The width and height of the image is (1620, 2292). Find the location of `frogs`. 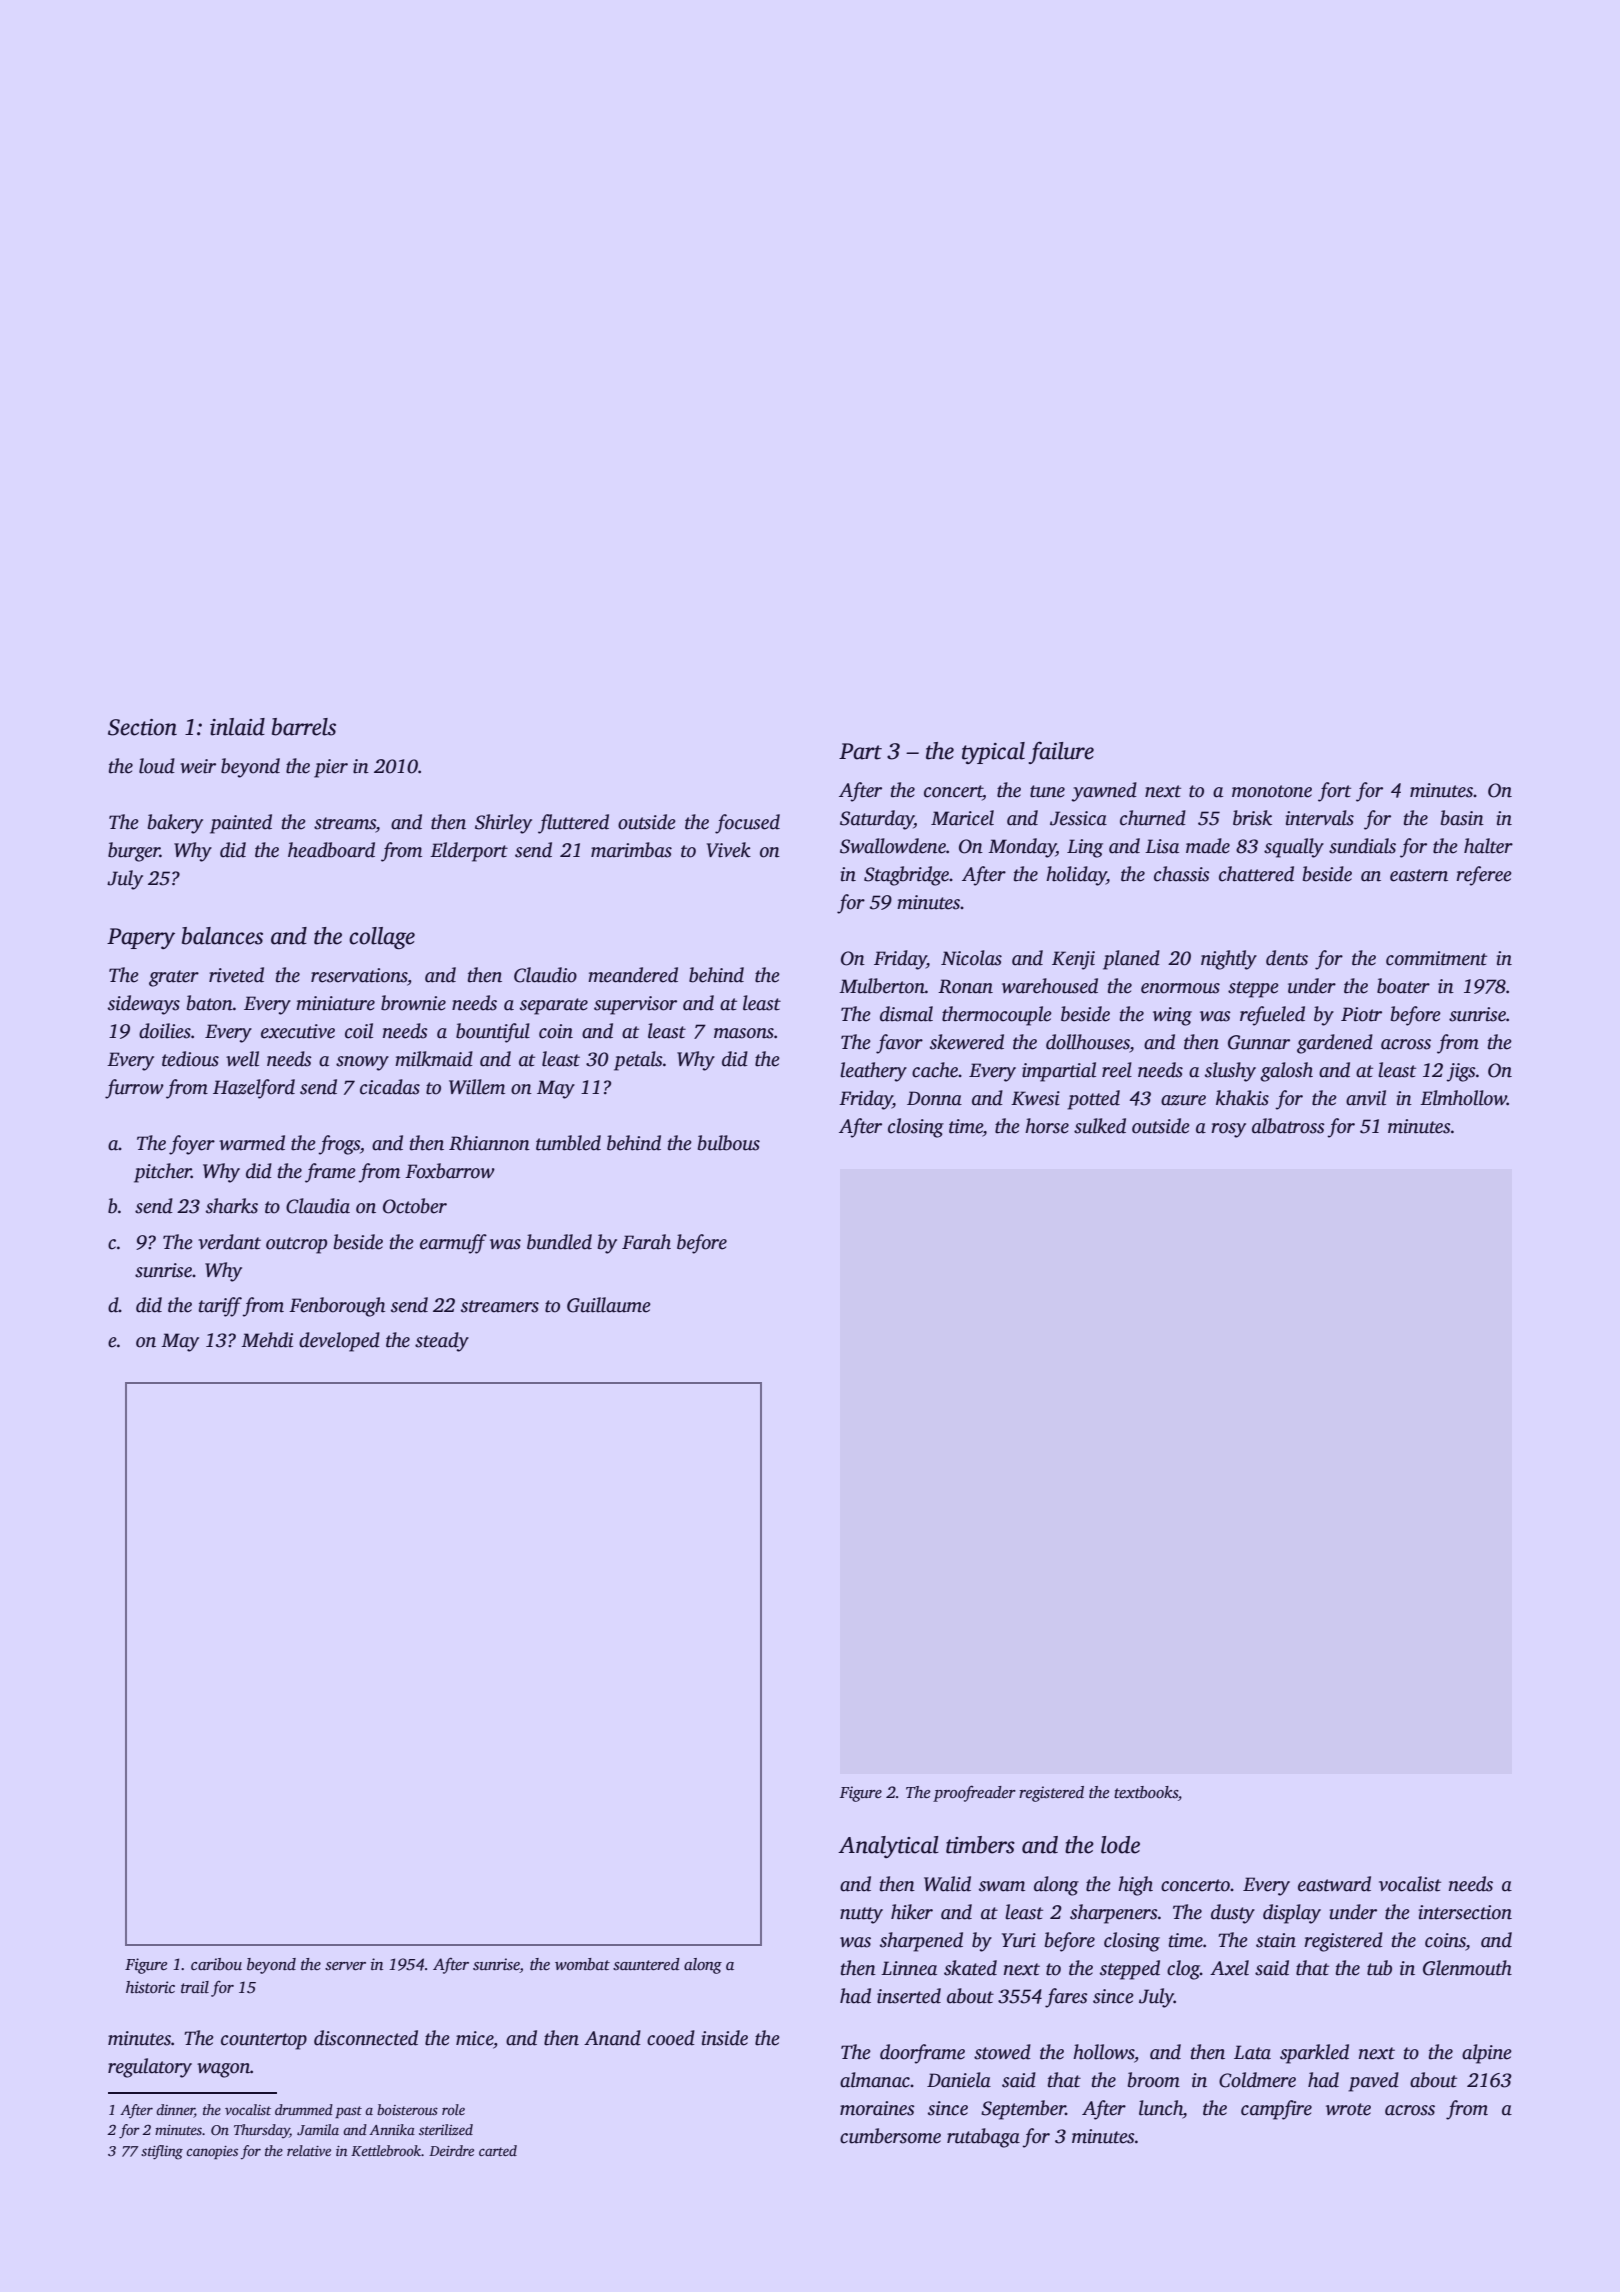

frogs is located at coordinates (339, 1145).
